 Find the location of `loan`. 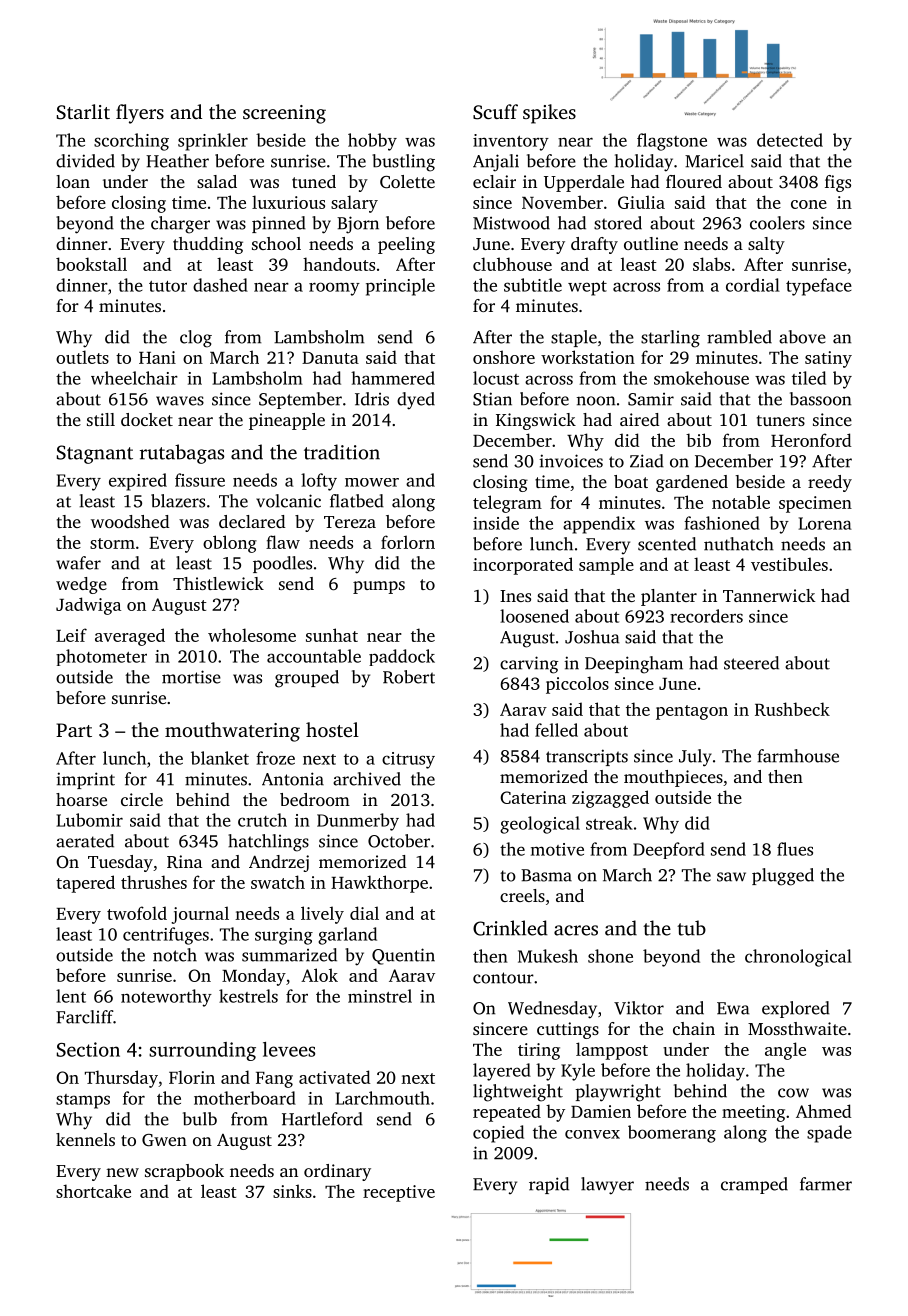

loan is located at coordinates (73, 181).
